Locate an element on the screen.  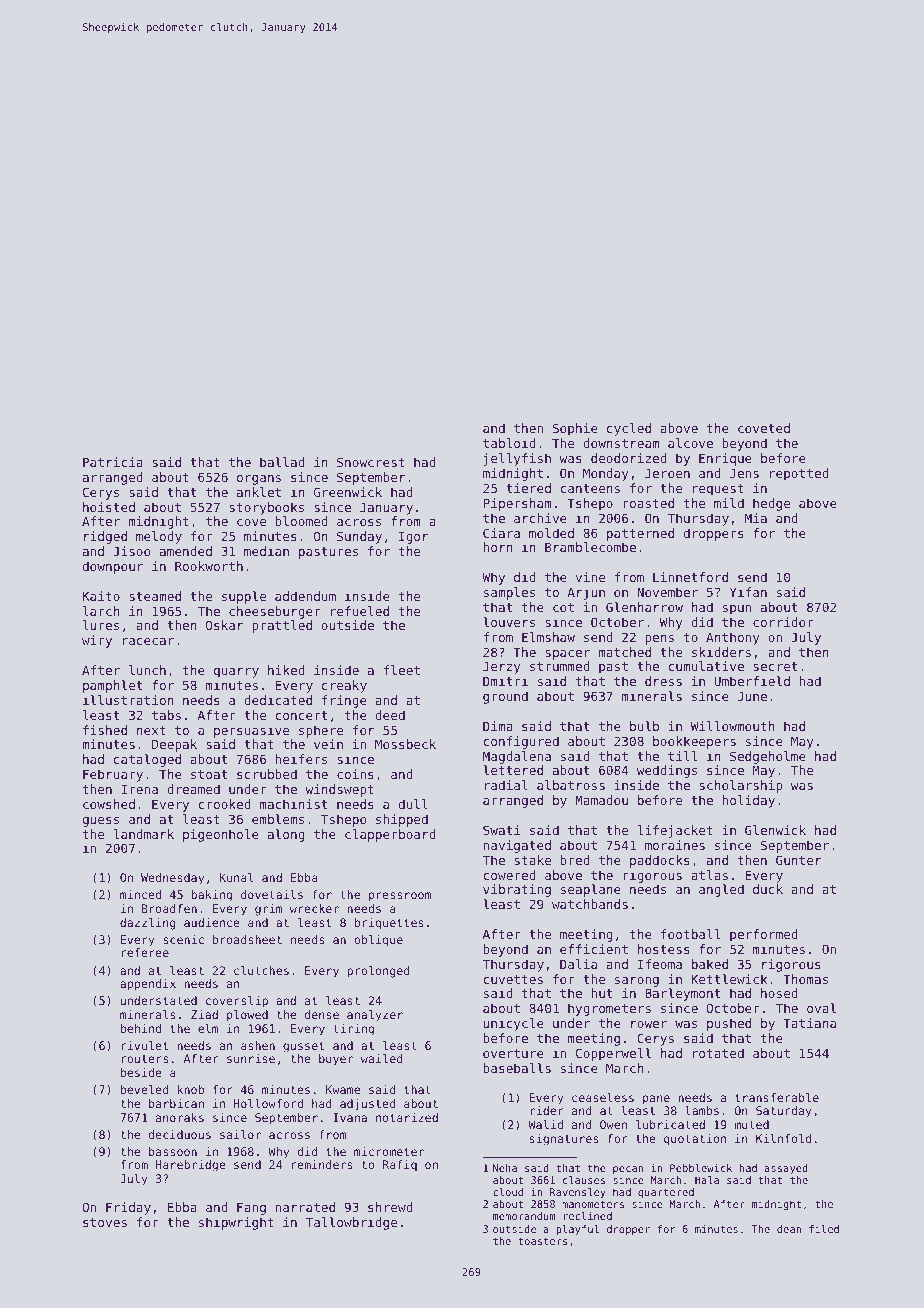
patterned is located at coordinates (640, 534).
